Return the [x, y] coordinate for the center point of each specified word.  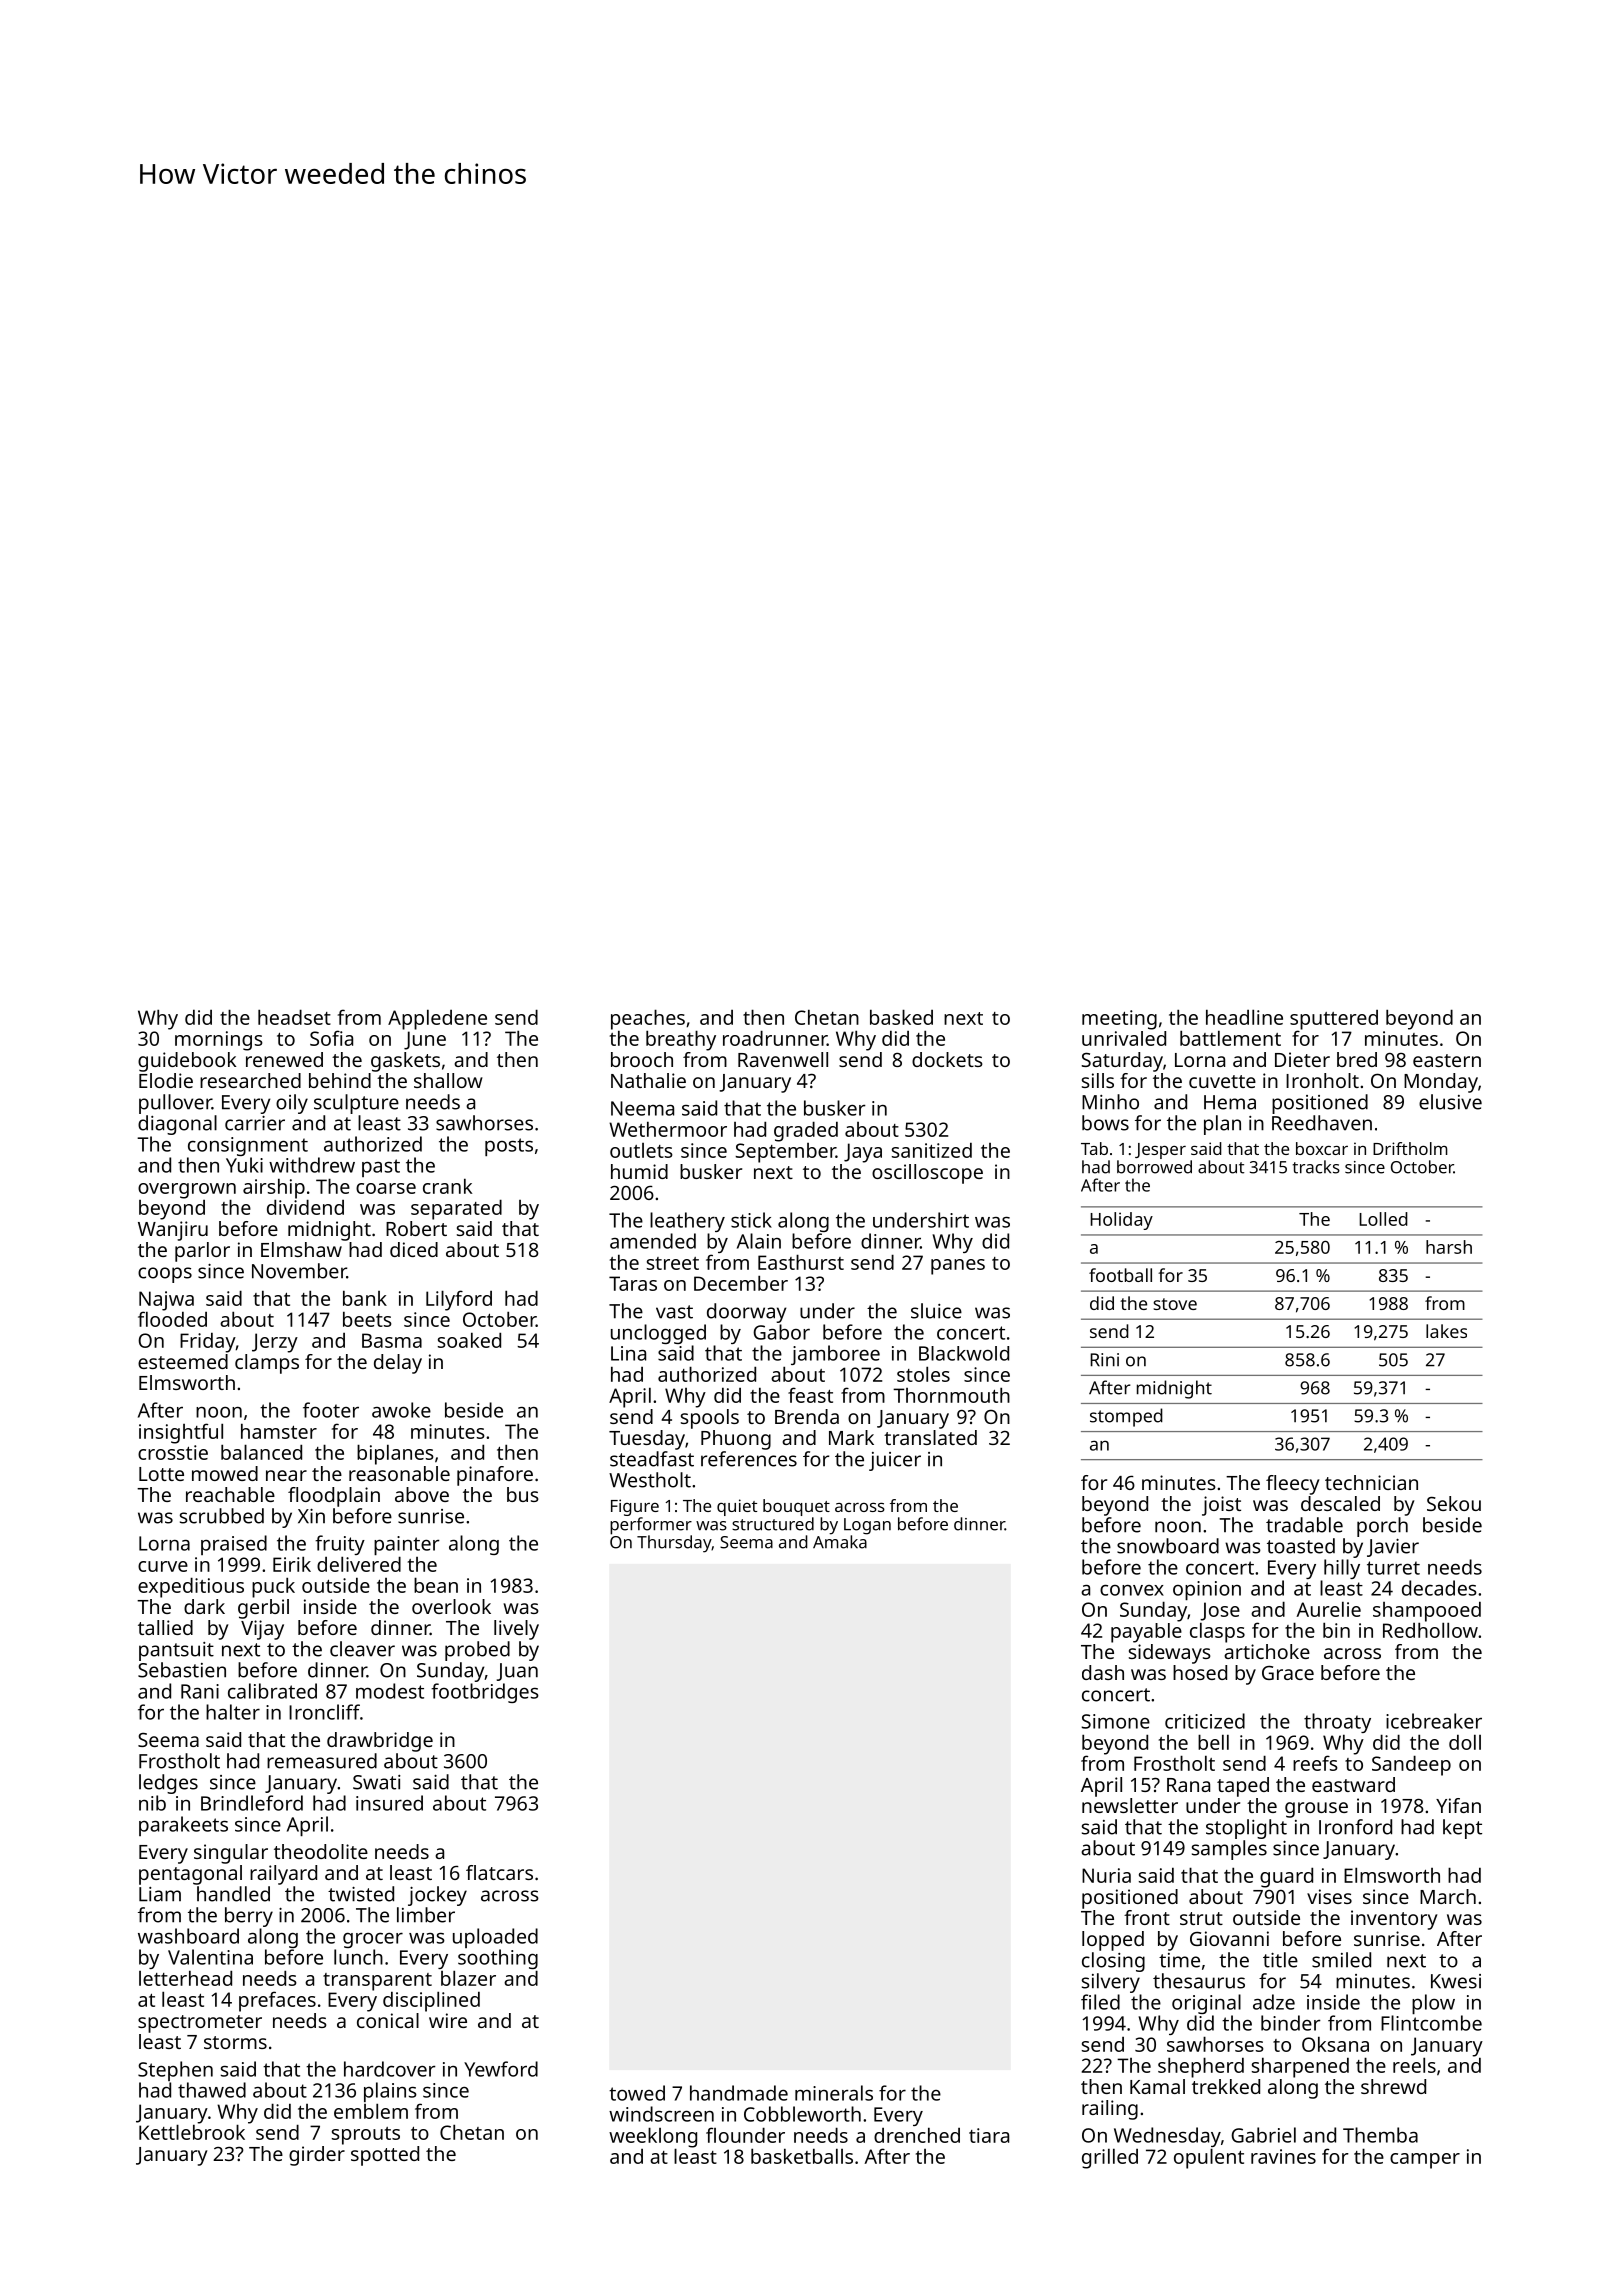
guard [1286, 1877]
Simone [1115, 1721]
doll [1465, 1742]
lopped [1113, 1941]
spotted [385, 2156]
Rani [200, 1691]
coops [165, 1275]
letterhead [185, 1978]
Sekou [1454, 1503]
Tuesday [647, 1440]
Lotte [161, 1474]
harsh [1449, 1247]
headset [294, 1017]
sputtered [1334, 1020]
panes [958, 1267]
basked [901, 1017]
